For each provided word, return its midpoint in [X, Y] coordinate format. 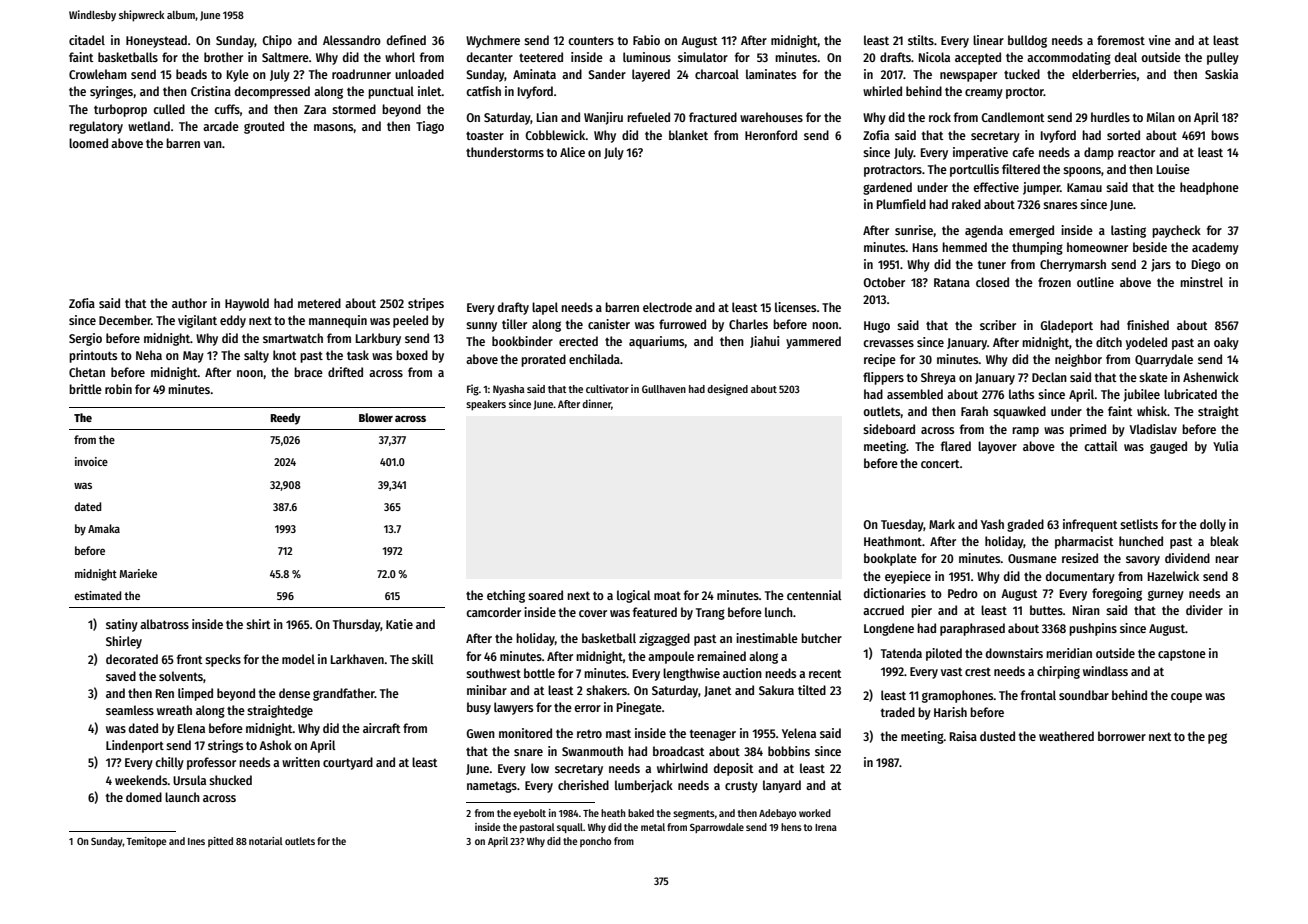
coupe [1186, 698]
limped [195, 694]
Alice [572, 152]
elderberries [1104, 74]
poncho [595, 842]
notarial [266, 841]
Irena [826, 827]
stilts [921, 40]
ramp [1025, 432]
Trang [710, 614]
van [213, 144]
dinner [596, 403]
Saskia [1221, 74]
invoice [91, 461]
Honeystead [156, 41]
